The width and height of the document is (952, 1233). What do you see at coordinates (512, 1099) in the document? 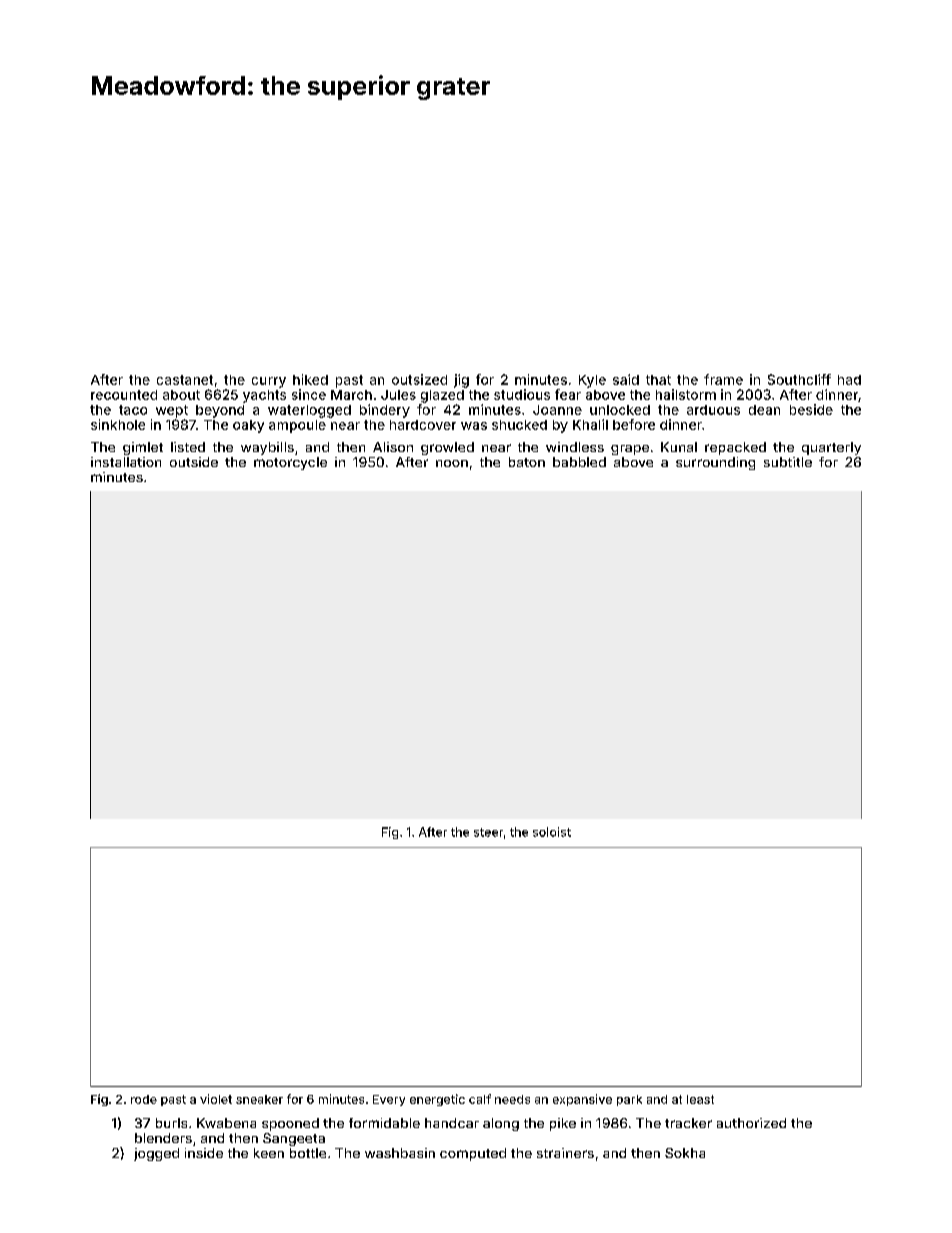
I see `needs` at bounding box center [512, 1099].
